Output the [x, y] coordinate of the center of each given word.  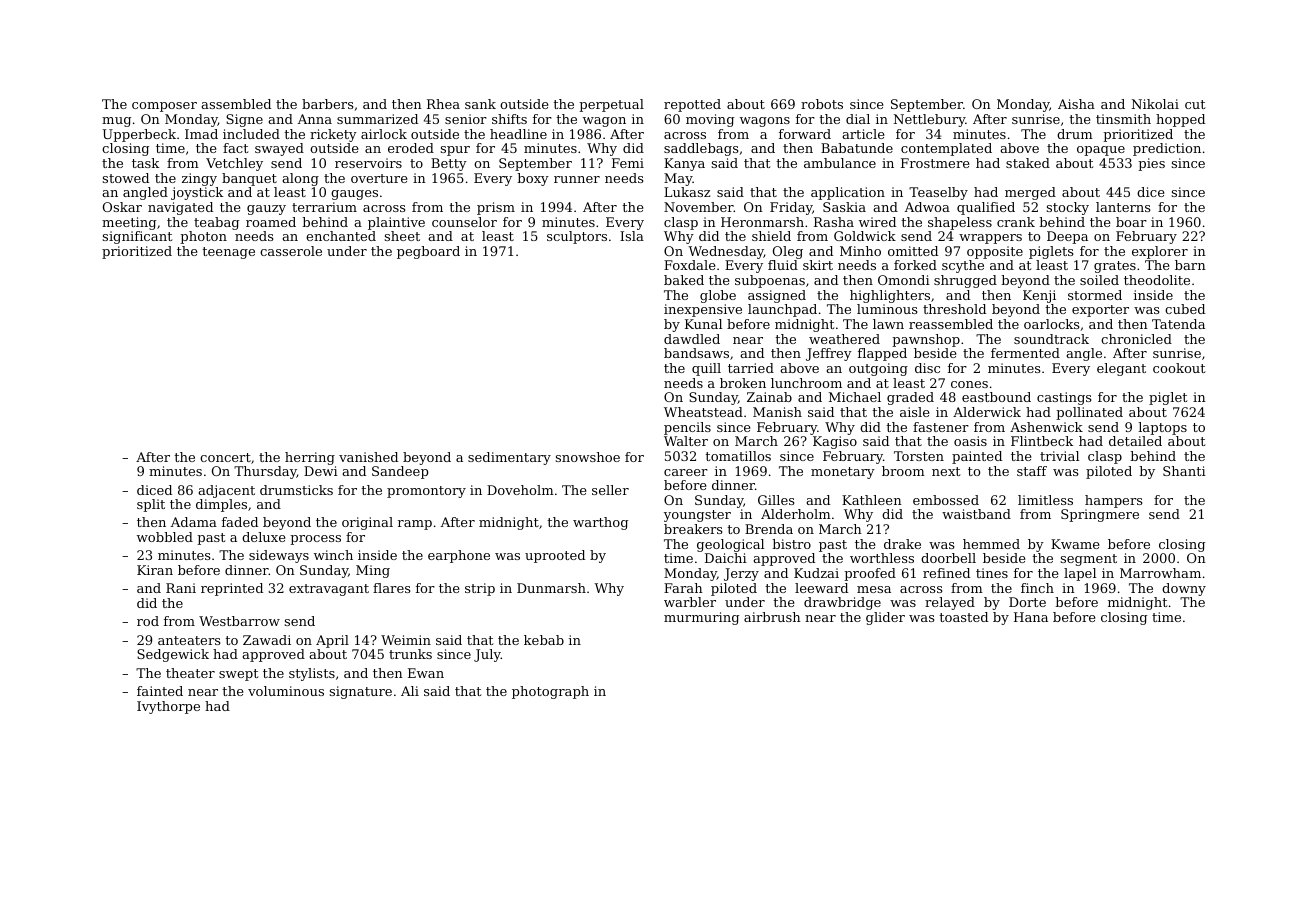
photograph [550, 692]
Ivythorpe [168, 707]
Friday [791, 208]
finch [1037, 588]
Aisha [1076, 104]
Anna [315, 119]
